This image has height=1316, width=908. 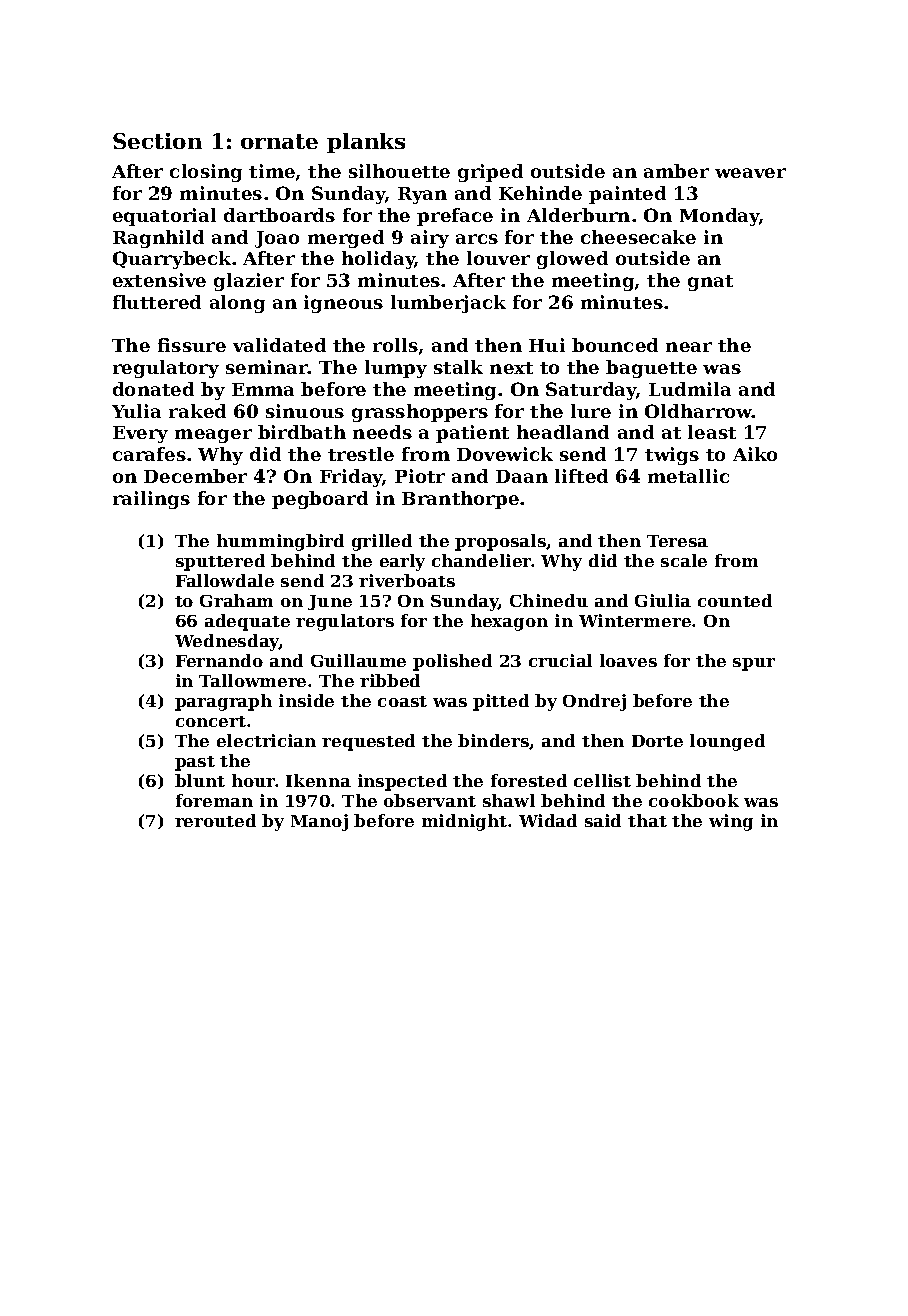 What do you see at coordinates (712, 432) in the image?
I see `least` at bounding box center [712, 432].
